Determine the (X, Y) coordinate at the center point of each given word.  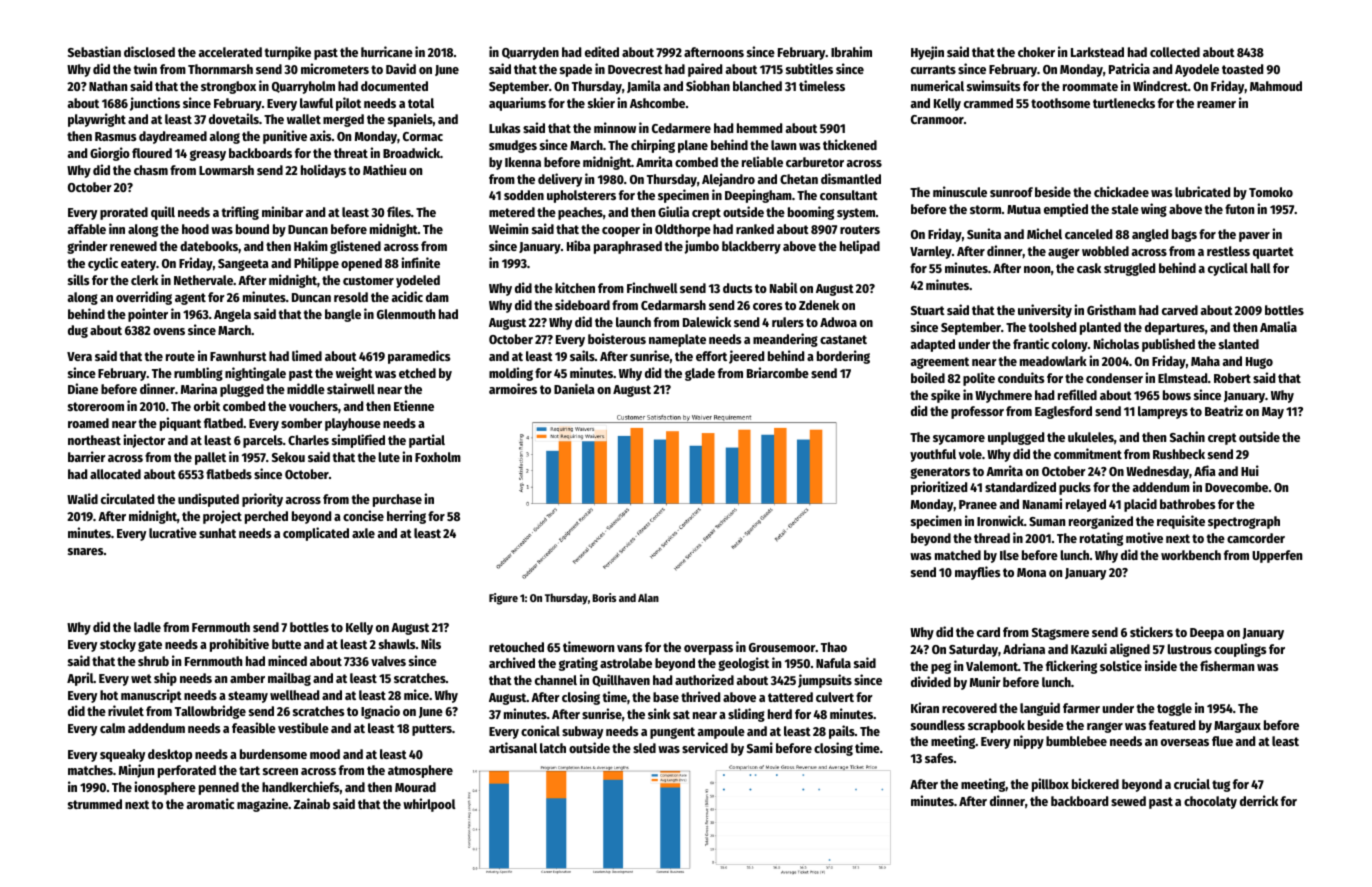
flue (1222, 741)
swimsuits (993, 85)
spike (945, 396)
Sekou (288, 457)
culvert (835, 697)
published (1168, 345)
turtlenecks (1124, 103)
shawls (397, 644)
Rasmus (115, 136)
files (399, 211)
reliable (762, 161)
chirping (653, 146)
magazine (262, 805)
